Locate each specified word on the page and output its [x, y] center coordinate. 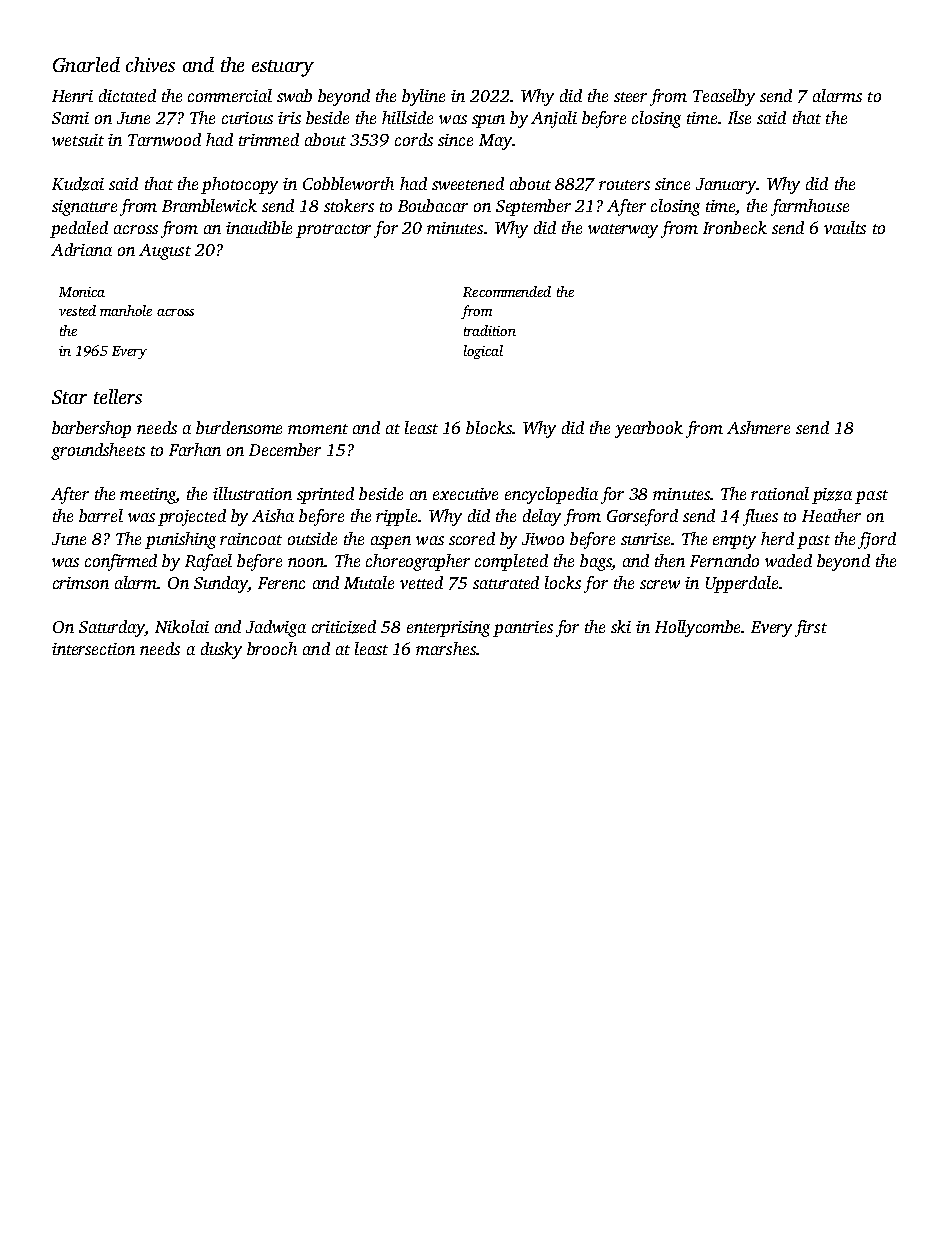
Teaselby [724, 97]
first [811, 628]
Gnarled [86, 64]
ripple [396, 517]
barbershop [91, 429]
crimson [81, 583]
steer [630, 97]
